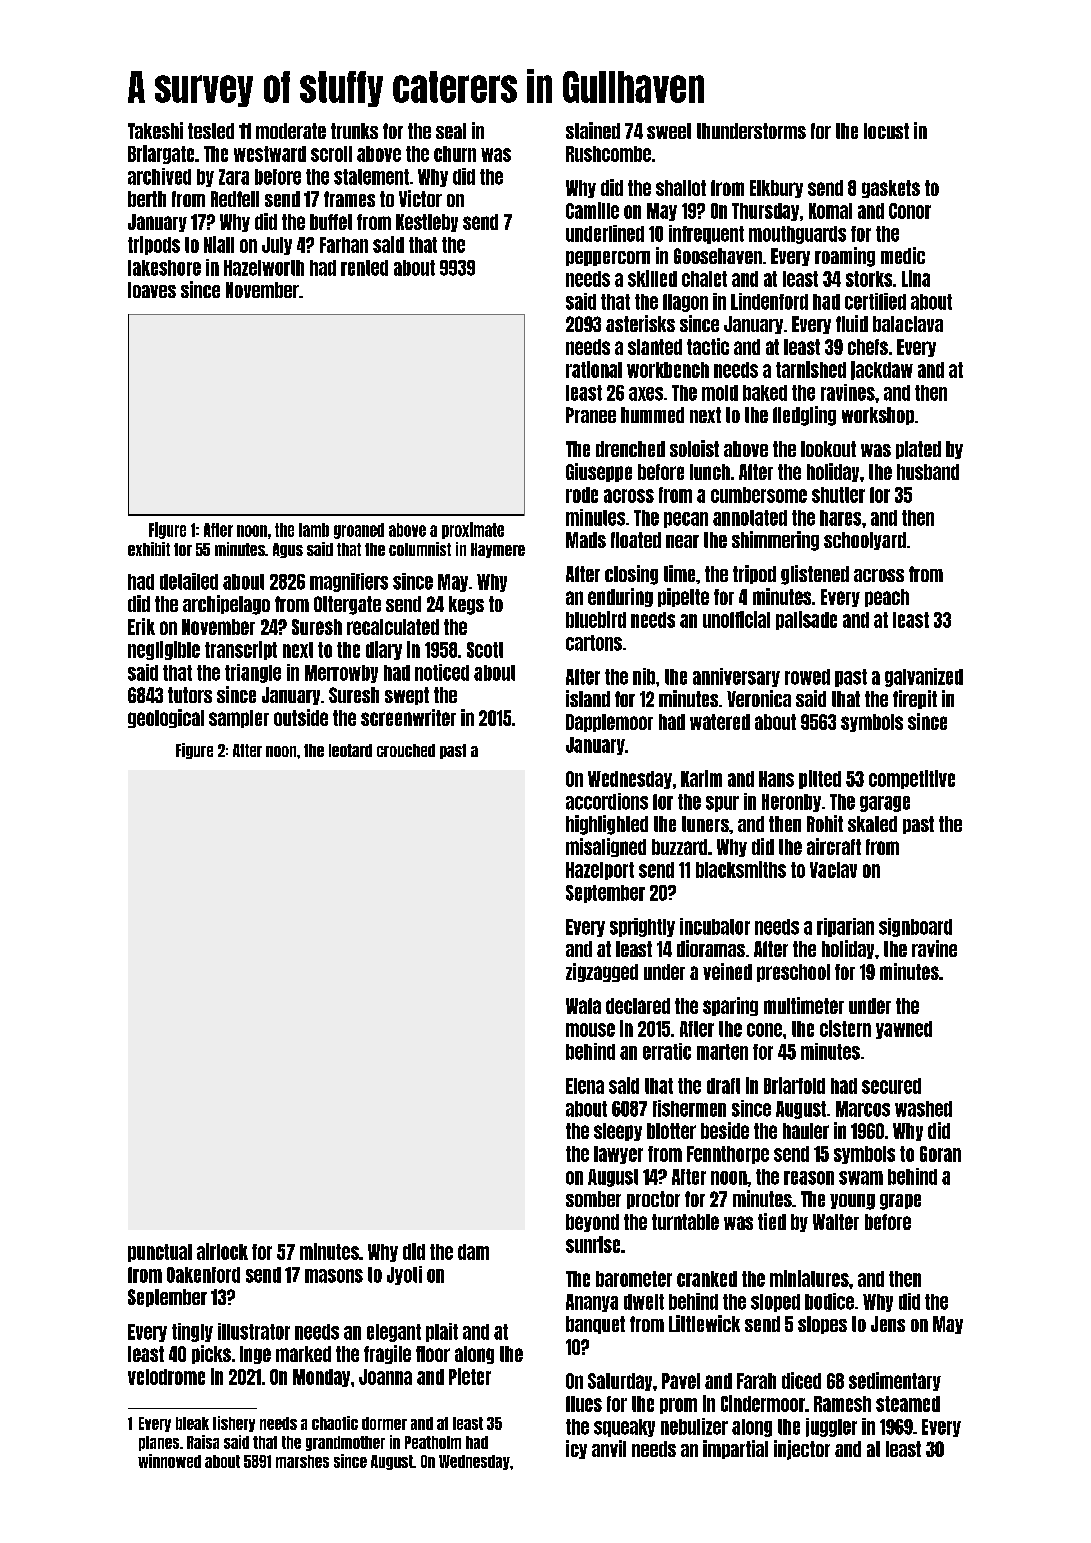  I want to click on locust, so click(886, 131).
